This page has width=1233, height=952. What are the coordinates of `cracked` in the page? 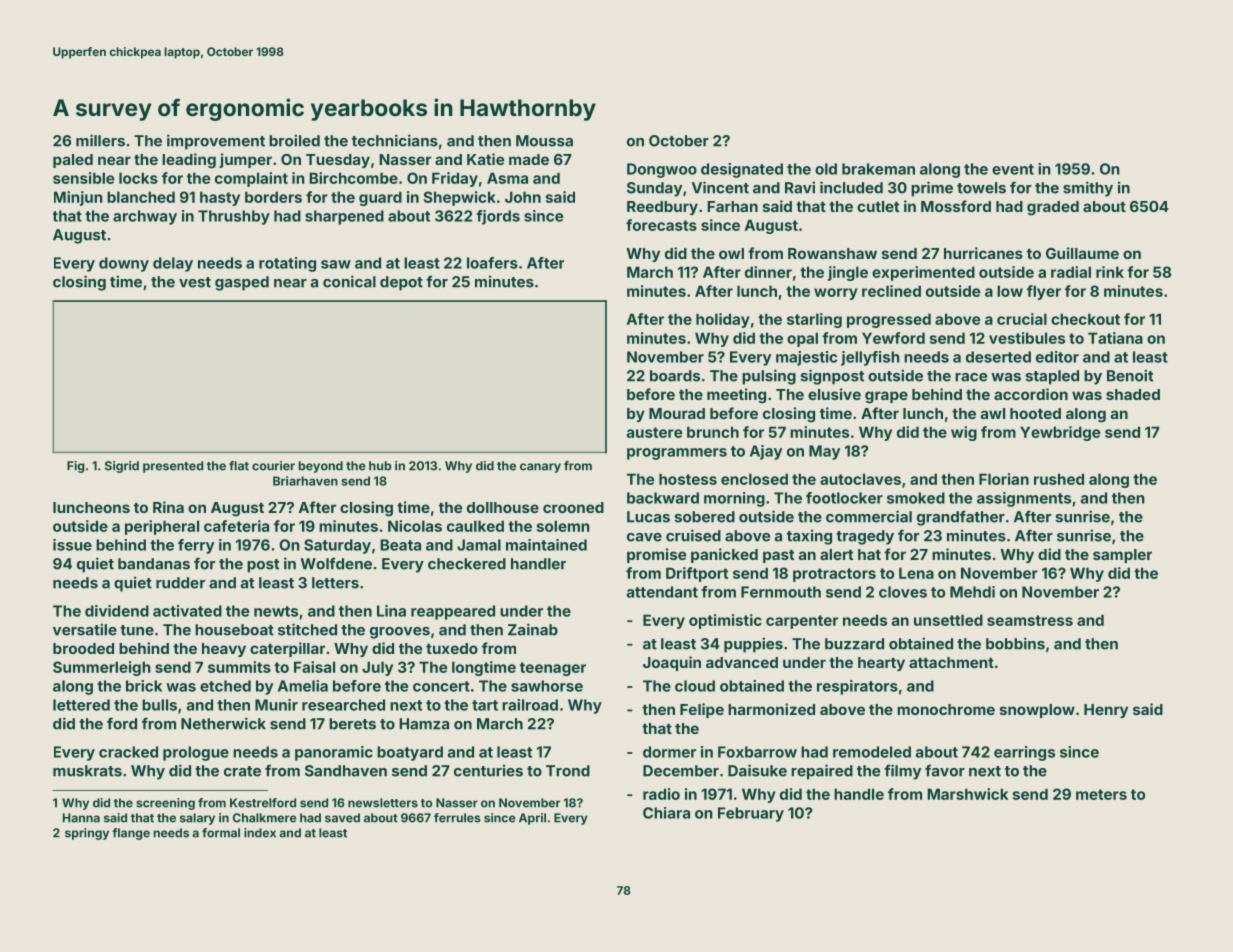 It's located at (128, 752).
